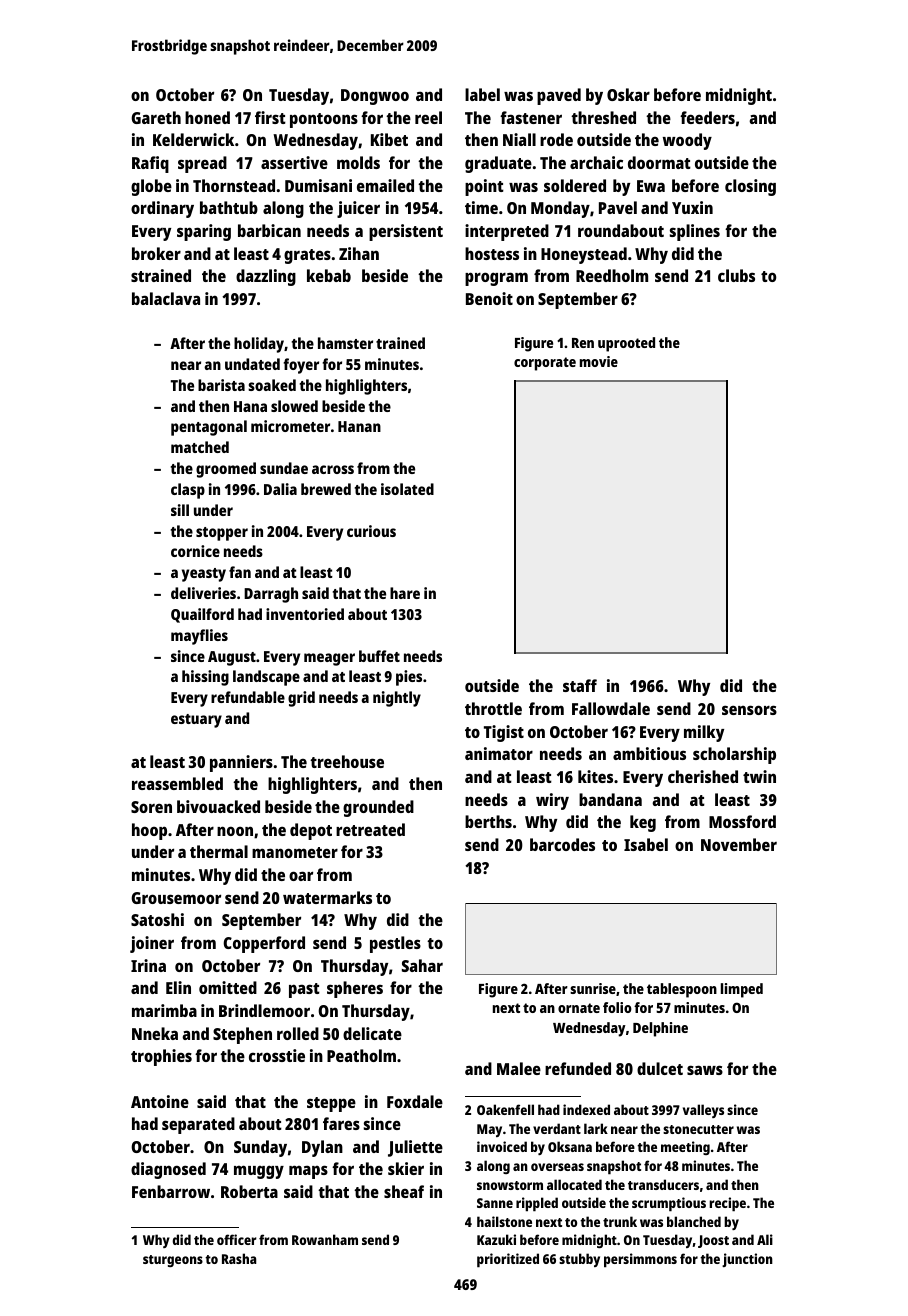 This page has height=1316, width=908. What do you see at coordinates (166, 298) in the page?
I see `balaclava` at bounding box center [166, 298].
